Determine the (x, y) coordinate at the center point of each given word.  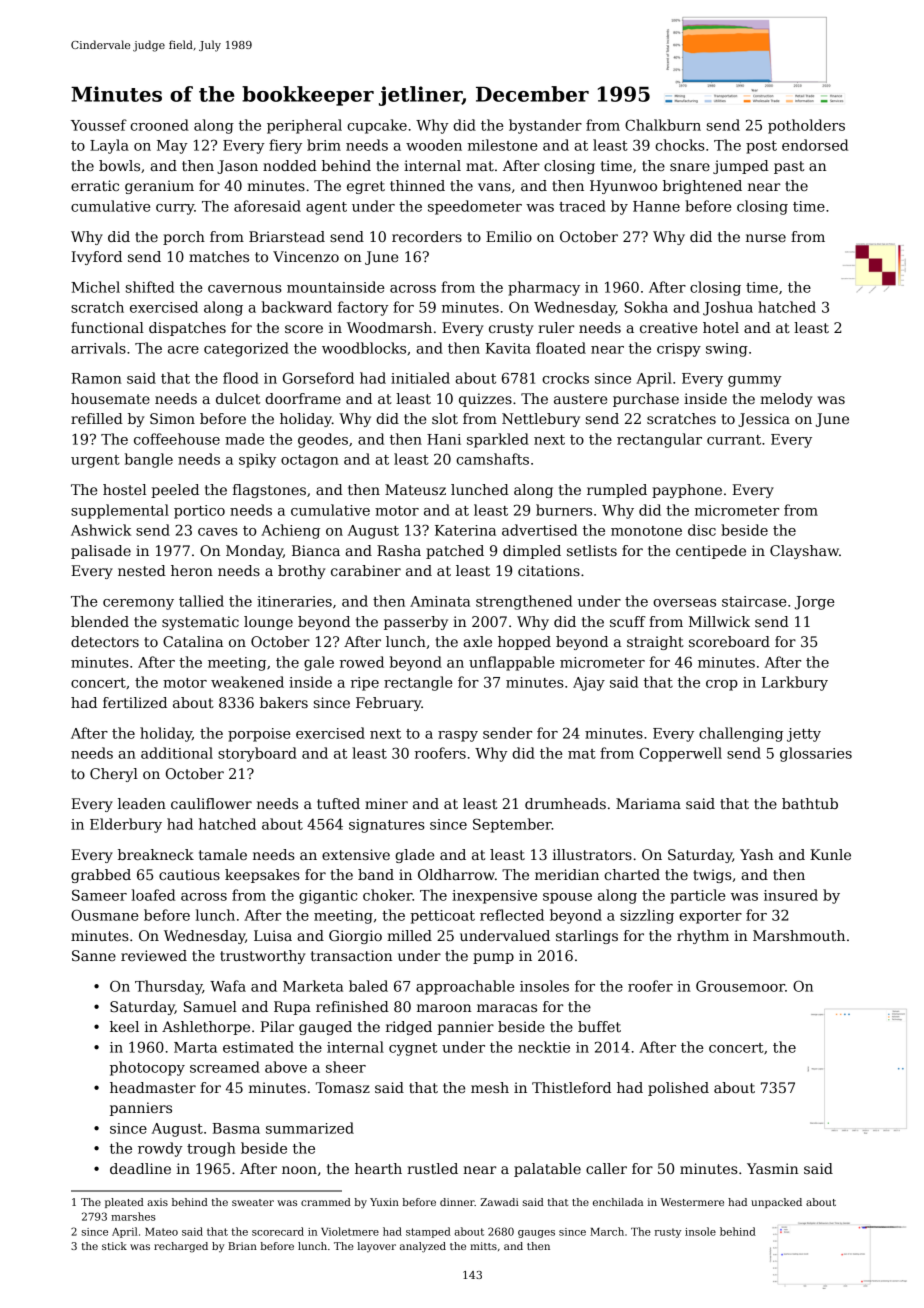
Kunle (830, 854)
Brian (242, 1246)
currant (734, 440)
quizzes (485, 400)
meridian (567, 874)
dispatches (187, 329)
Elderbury (126, 825)
